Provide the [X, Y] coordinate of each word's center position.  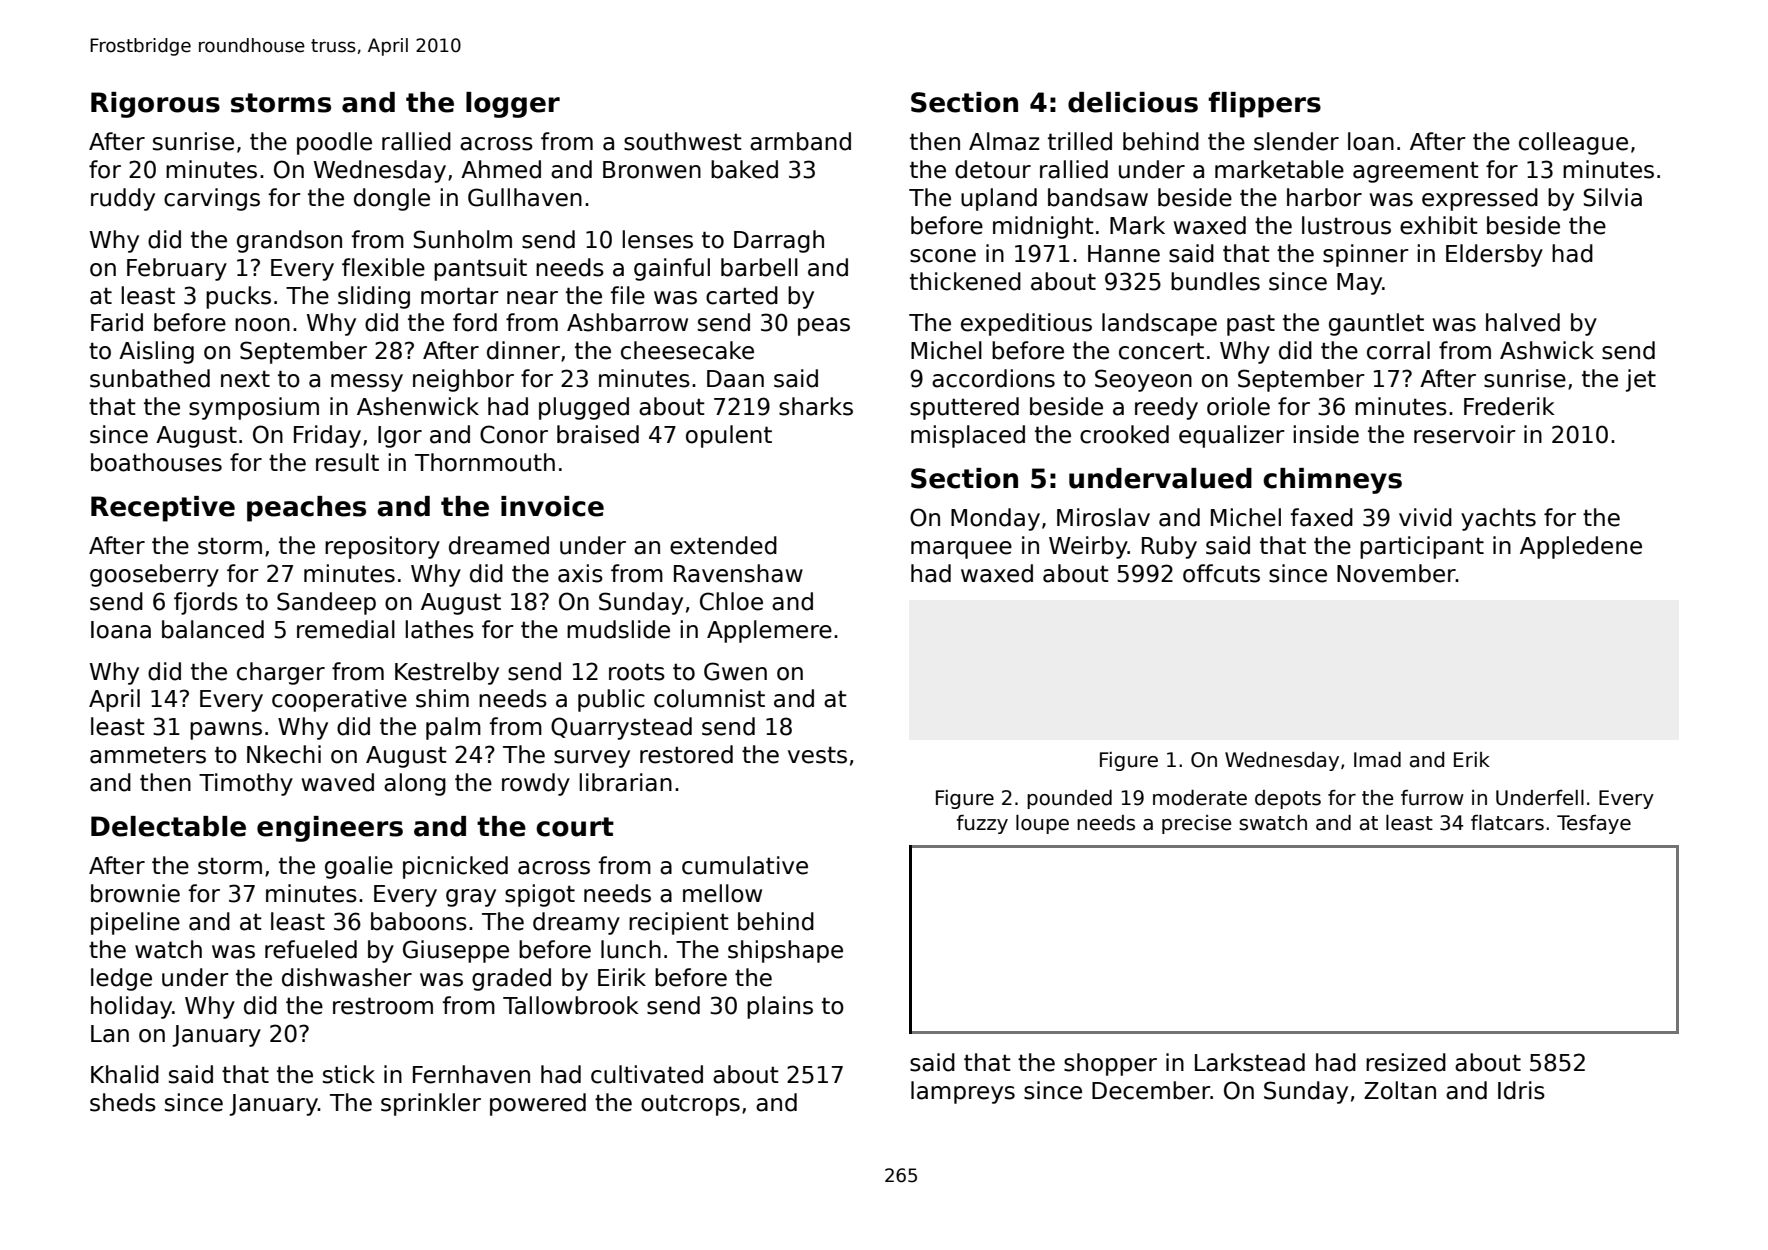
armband [800, 141]
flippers [1264, 105]
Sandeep [326, 603]
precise [1197, 824]
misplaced [968, 436]
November [1396, 573]
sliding [374, 297]
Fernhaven [471, 1074]
